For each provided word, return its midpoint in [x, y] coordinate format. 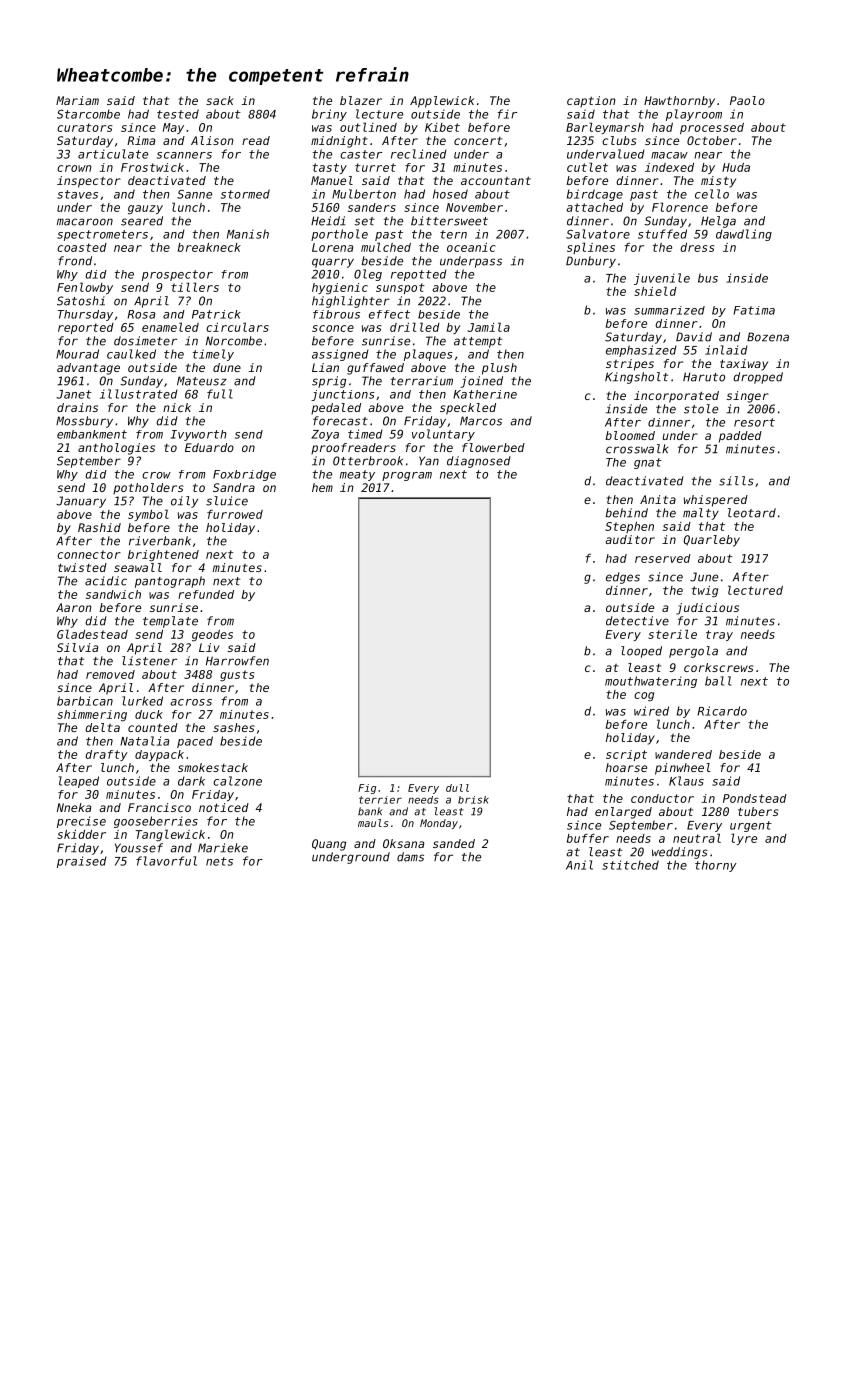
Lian [325, 367]
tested [178, 114]
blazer [361, 100]
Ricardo [722, 711]
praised [82, 862]
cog [644, 696]
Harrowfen [237, 661]
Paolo [747, 100]
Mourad [77, 354]
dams [410, 857]
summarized [669, 310]
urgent [751, 826]
